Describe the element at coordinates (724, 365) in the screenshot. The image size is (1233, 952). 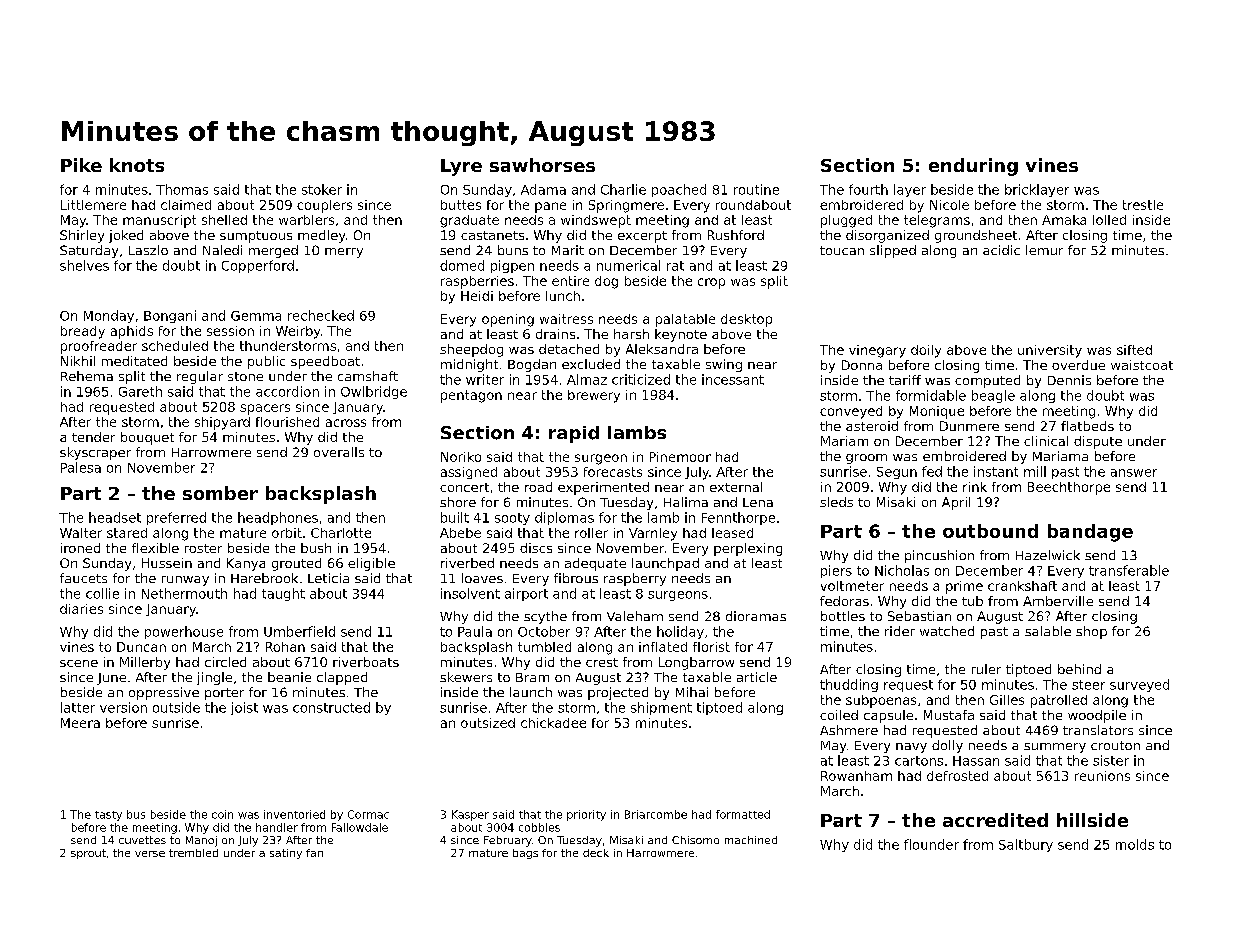
I see `swing` at that location.
